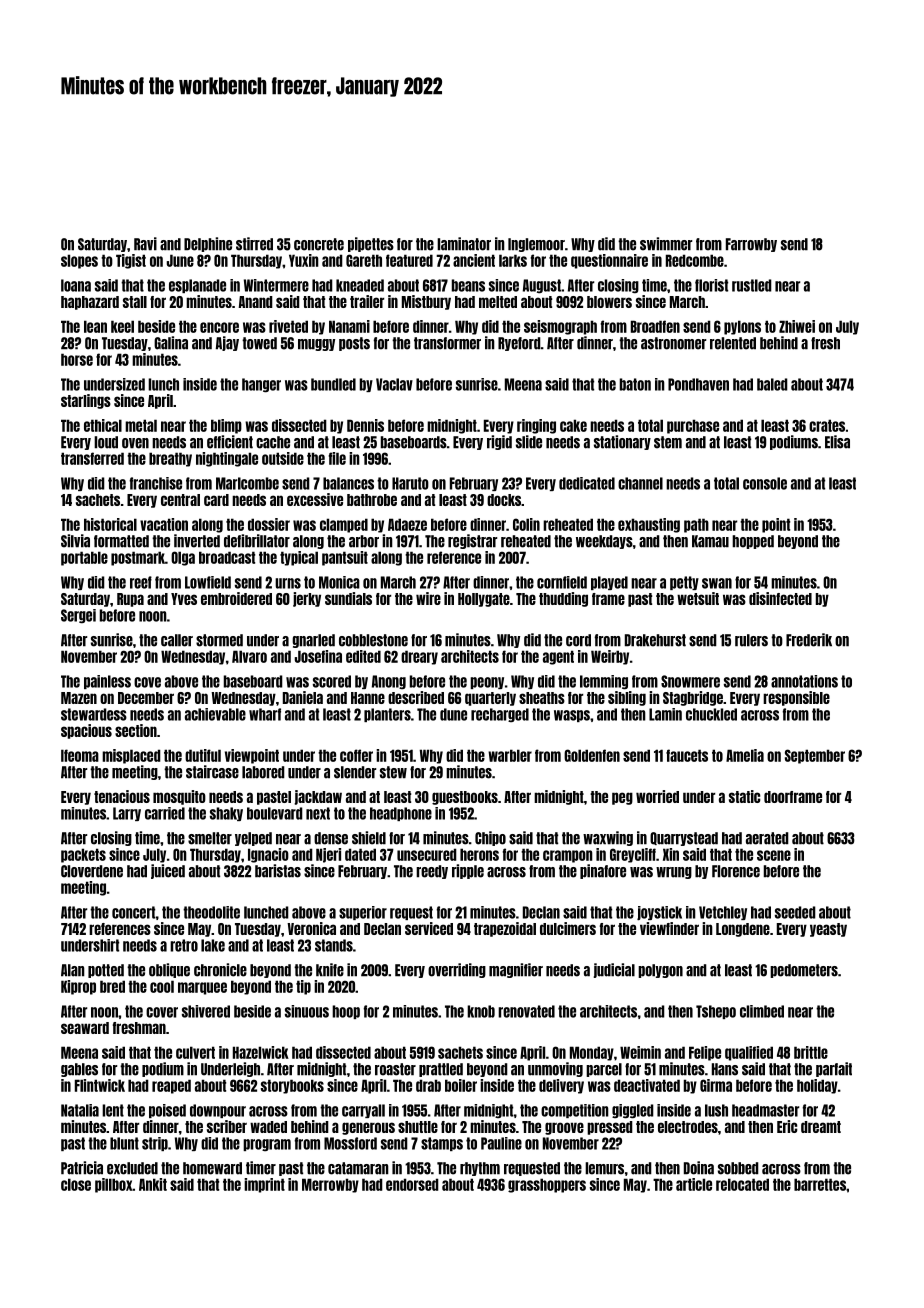  Describe the element at coordinates (693, 426) in the screenshot. I see `purchase` at that location.
